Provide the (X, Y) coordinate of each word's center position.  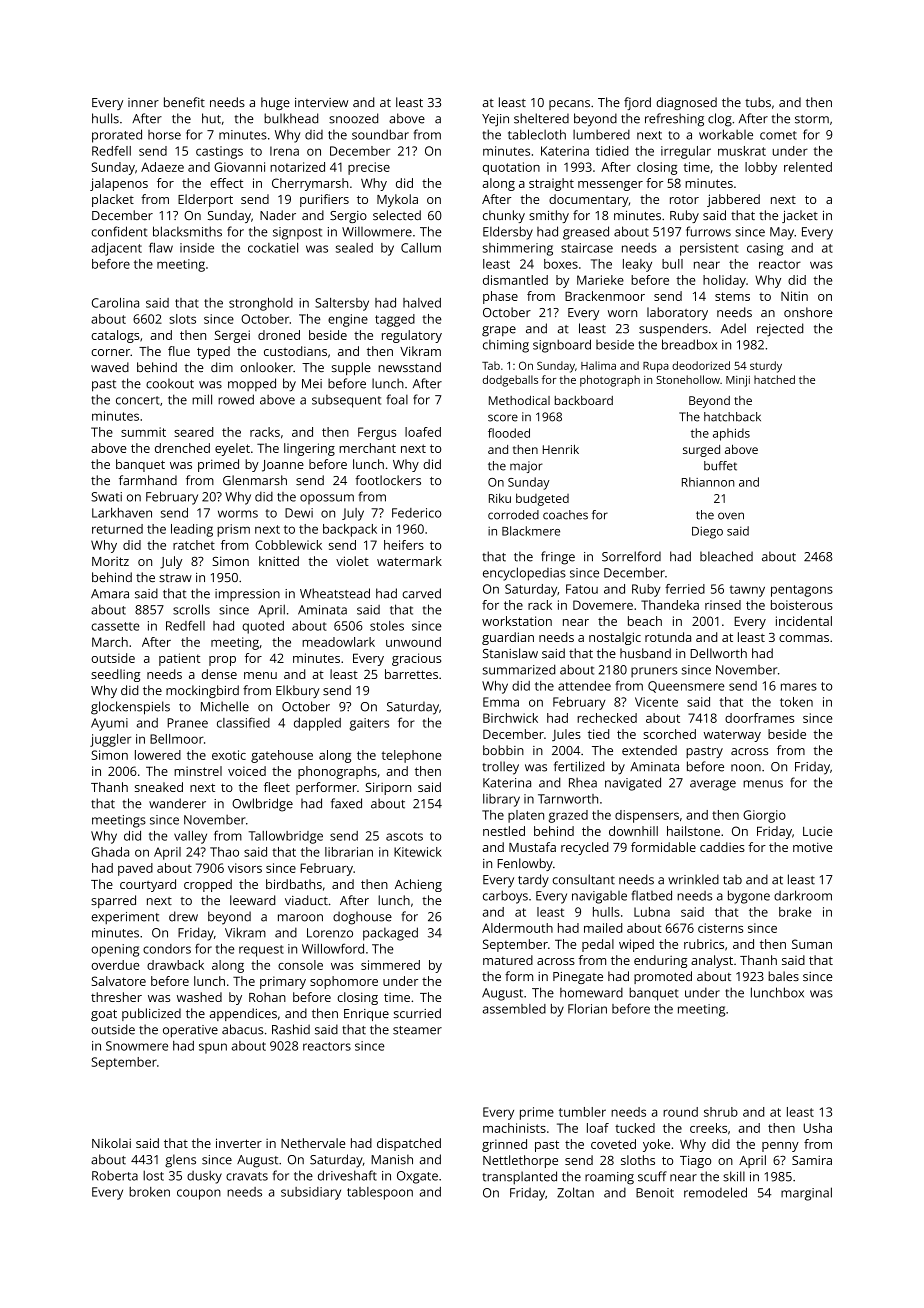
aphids (731, 434)
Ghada (110, 852)
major (526, 467)
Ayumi (109, 724)
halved (422, 303)
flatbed (652, 895)
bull (672, 264)
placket (113, 200)
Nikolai (111, 1143)
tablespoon (380, 1193)
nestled (504, 831)
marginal (806, 1194)
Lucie (817, 831)
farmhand (148, 480)
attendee (584, 686)
